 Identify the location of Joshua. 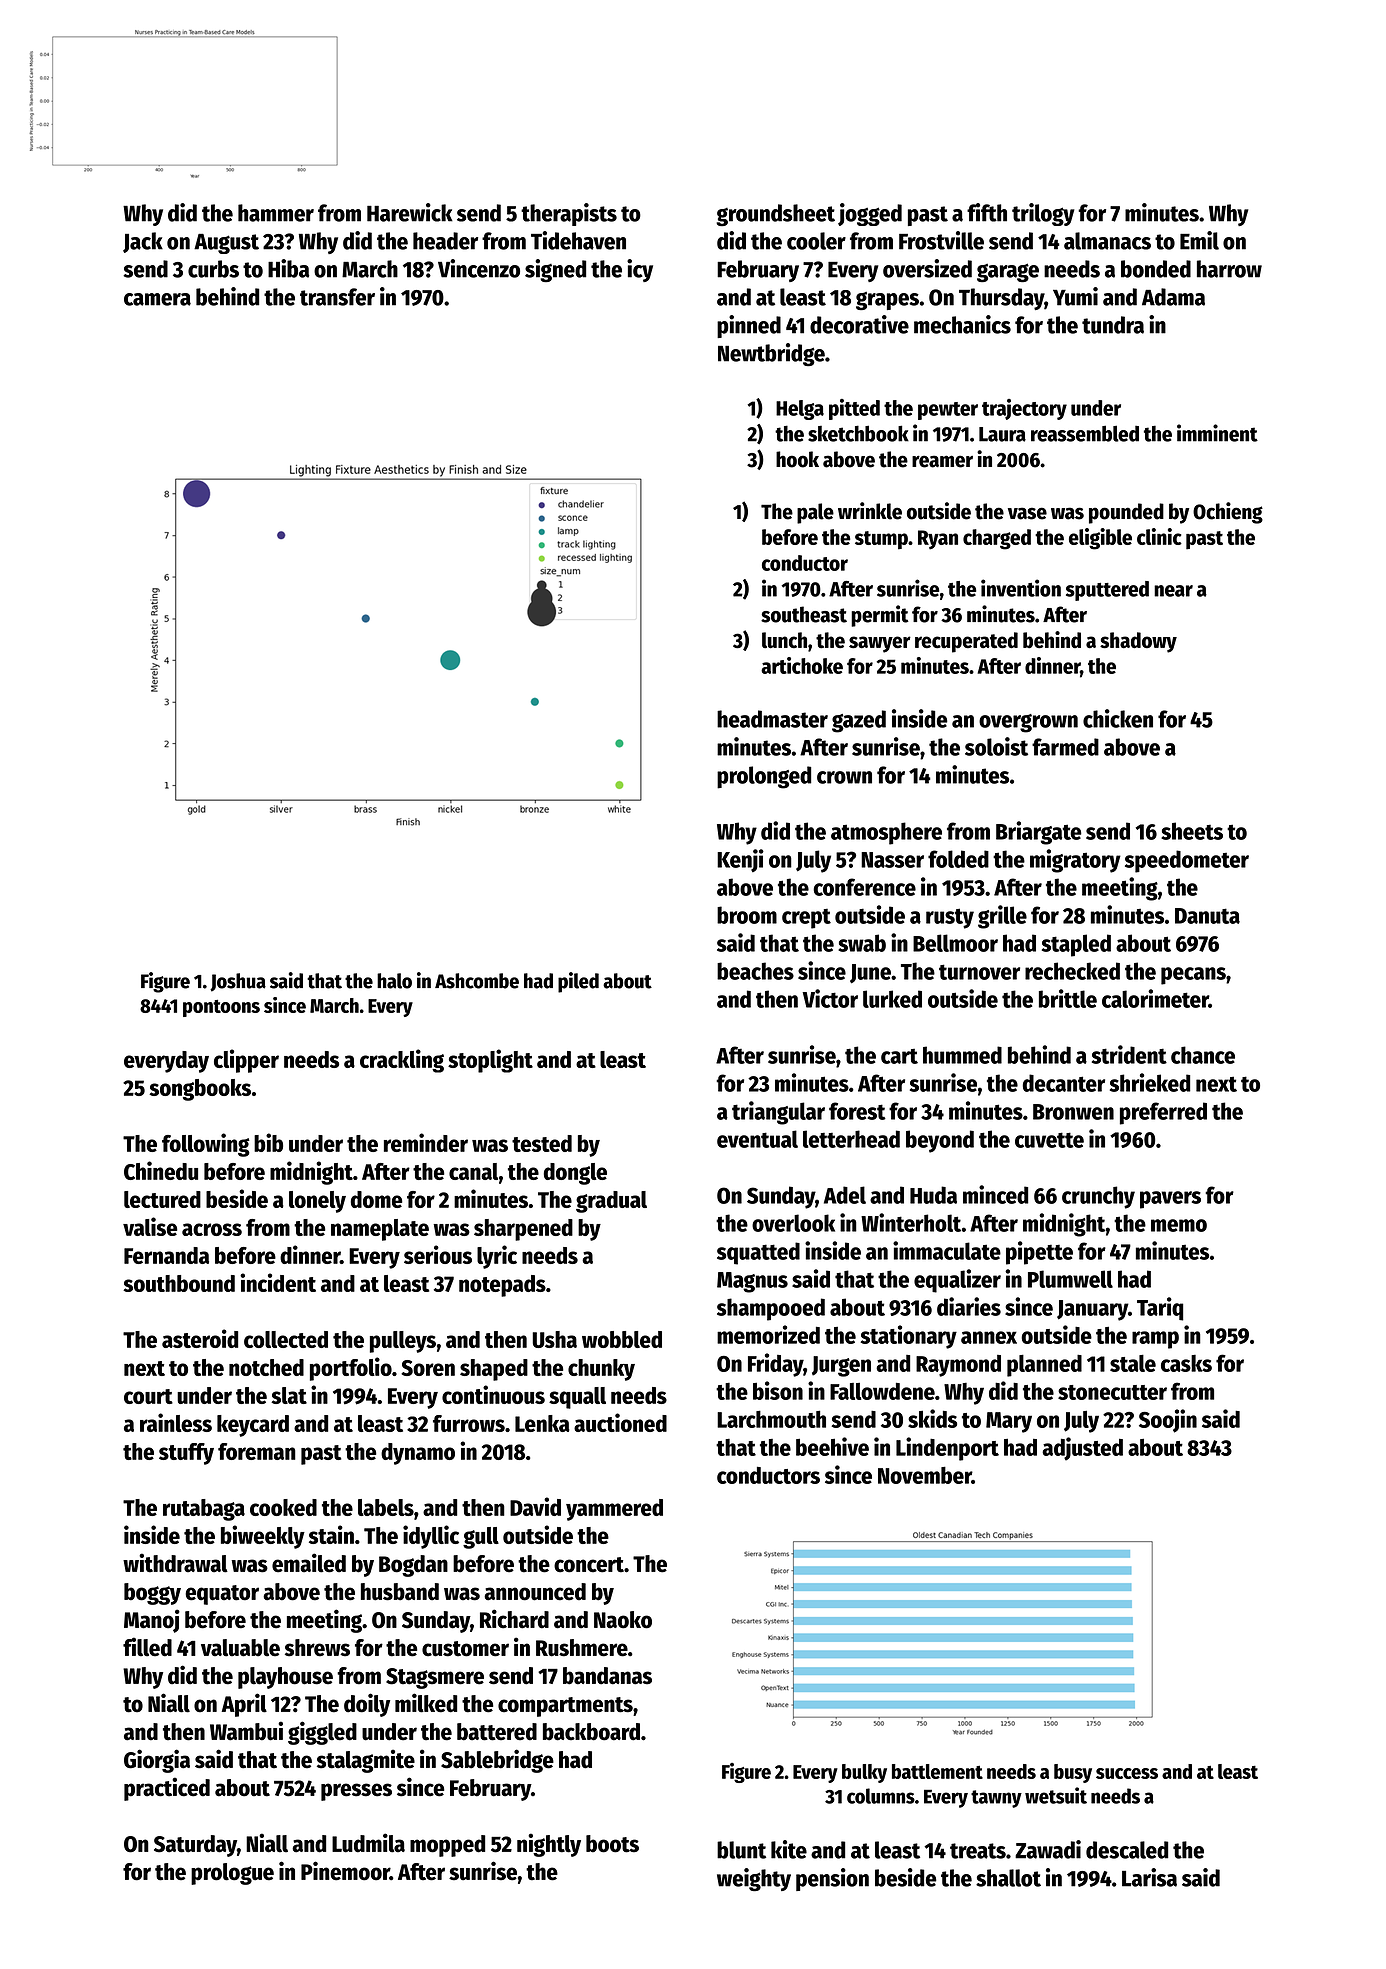
(238, 982).
